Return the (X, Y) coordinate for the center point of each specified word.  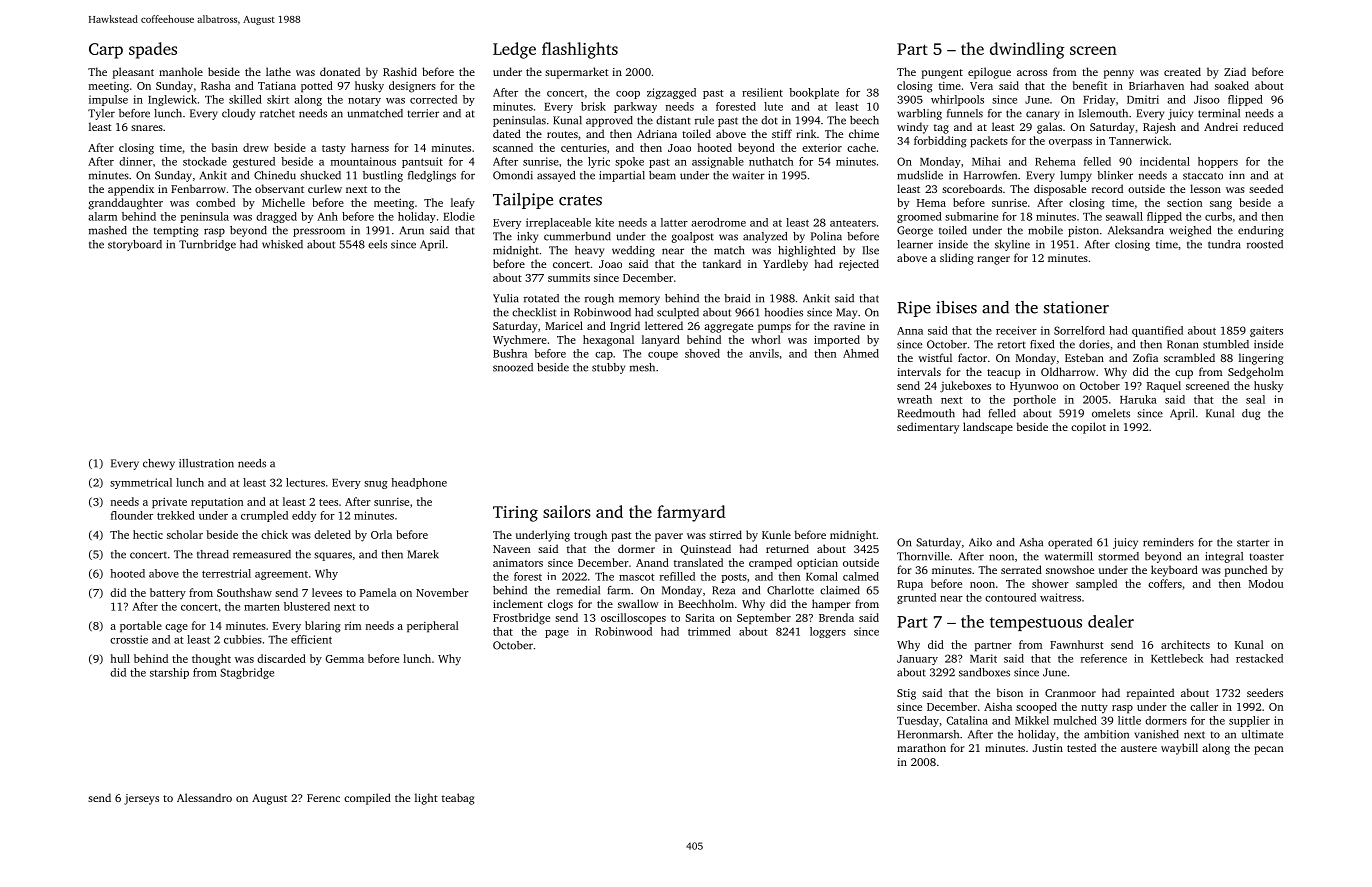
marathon (921, 747)
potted (317, 87)
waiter (748, 175)
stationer (1076, 307)
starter (1253, 543)
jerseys (141, 799)
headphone (419, 483)
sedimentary (928, 428)
